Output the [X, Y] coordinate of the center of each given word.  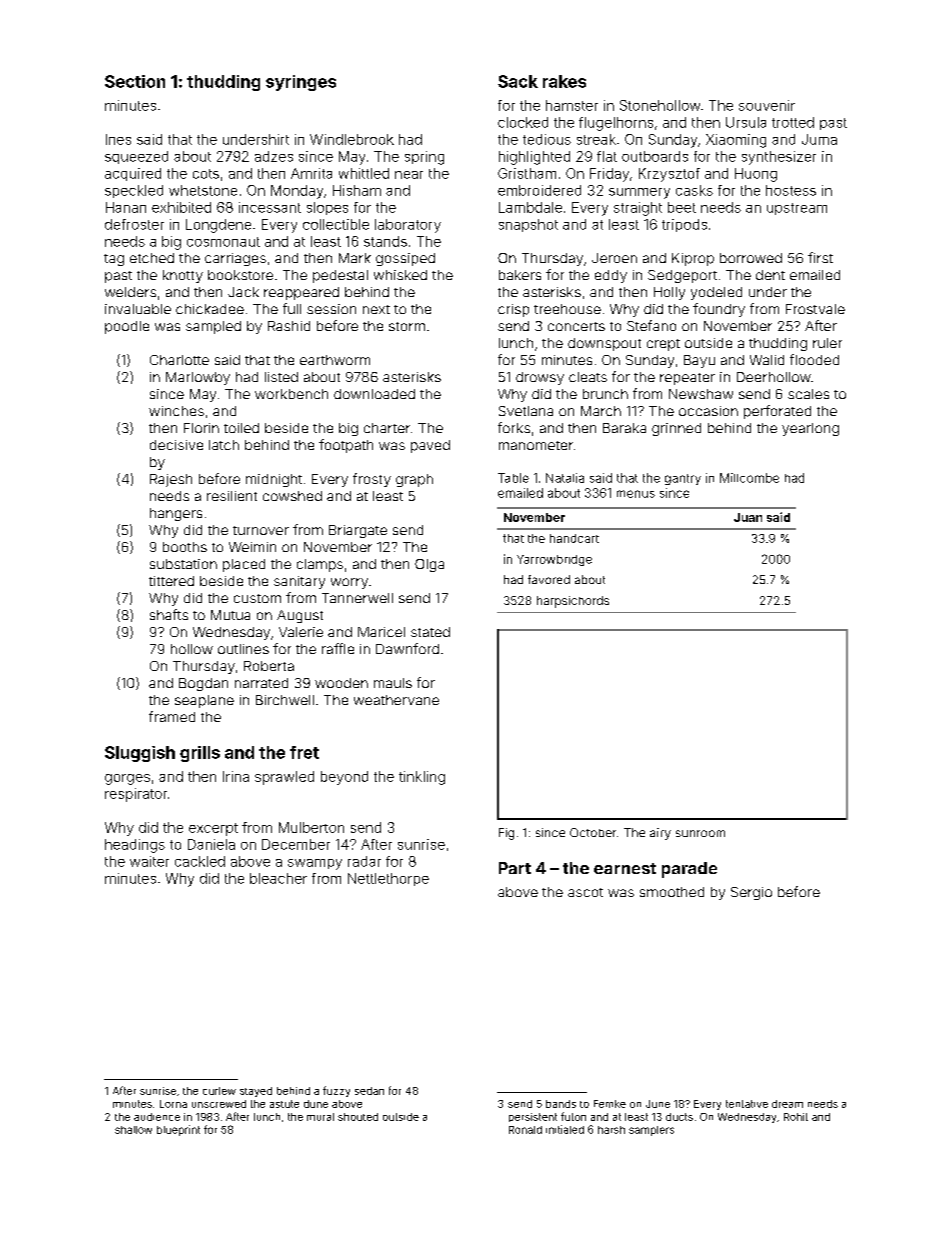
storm [407, 326]
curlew [219, 1091]
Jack [243, 292]
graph [414, 480]
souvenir [767, 105]
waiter [149, 861]
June [658, 1104]
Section [135, 81]
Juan [748, 517]
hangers [176, 514]
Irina [236, 776]
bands [561, 1104]
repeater [687, 379]
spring [424, 158]
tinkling [422, 778]
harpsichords [573, 602]
